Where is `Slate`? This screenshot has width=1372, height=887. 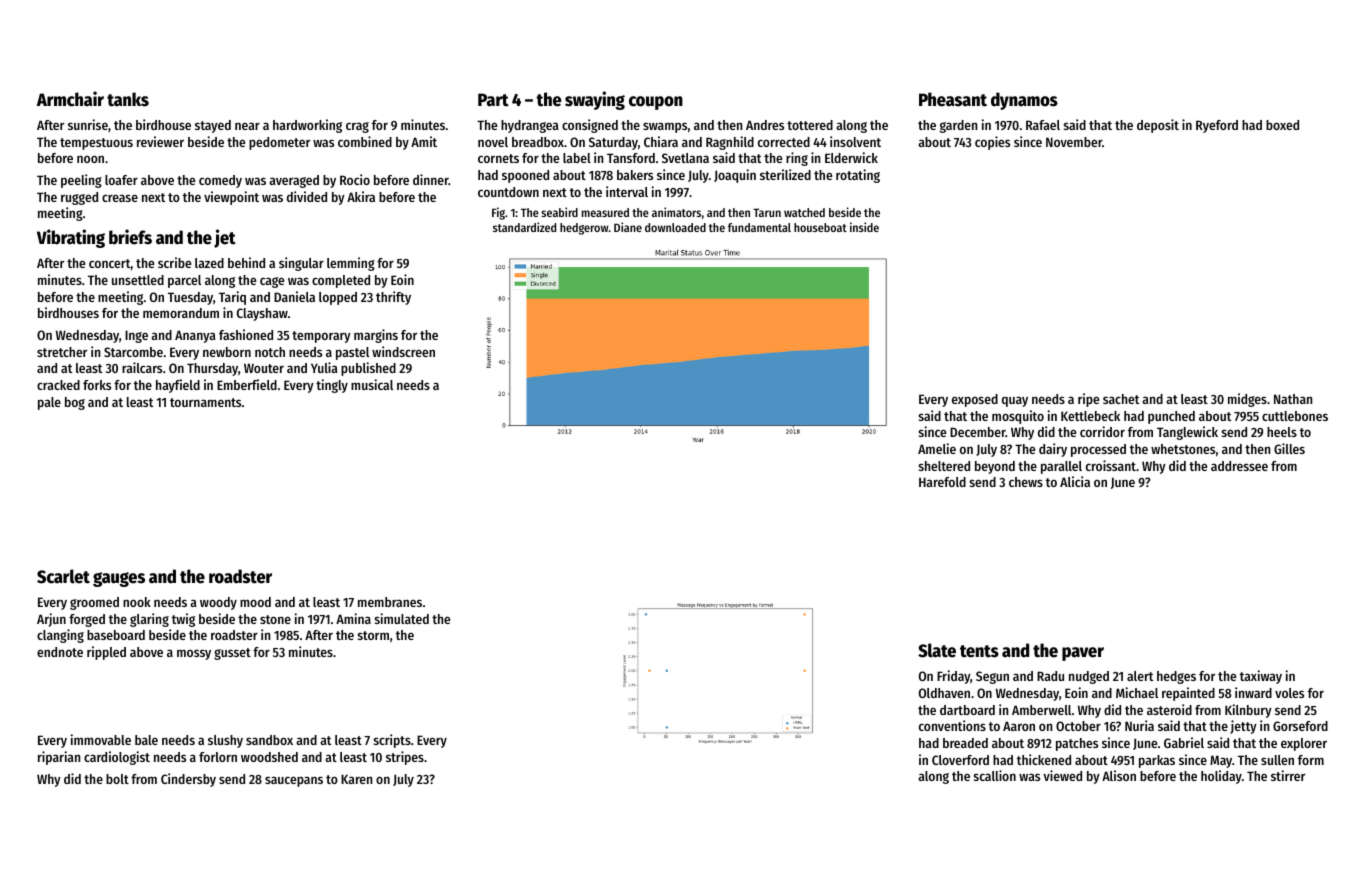
Slate is located at coordinates (937, 650).
